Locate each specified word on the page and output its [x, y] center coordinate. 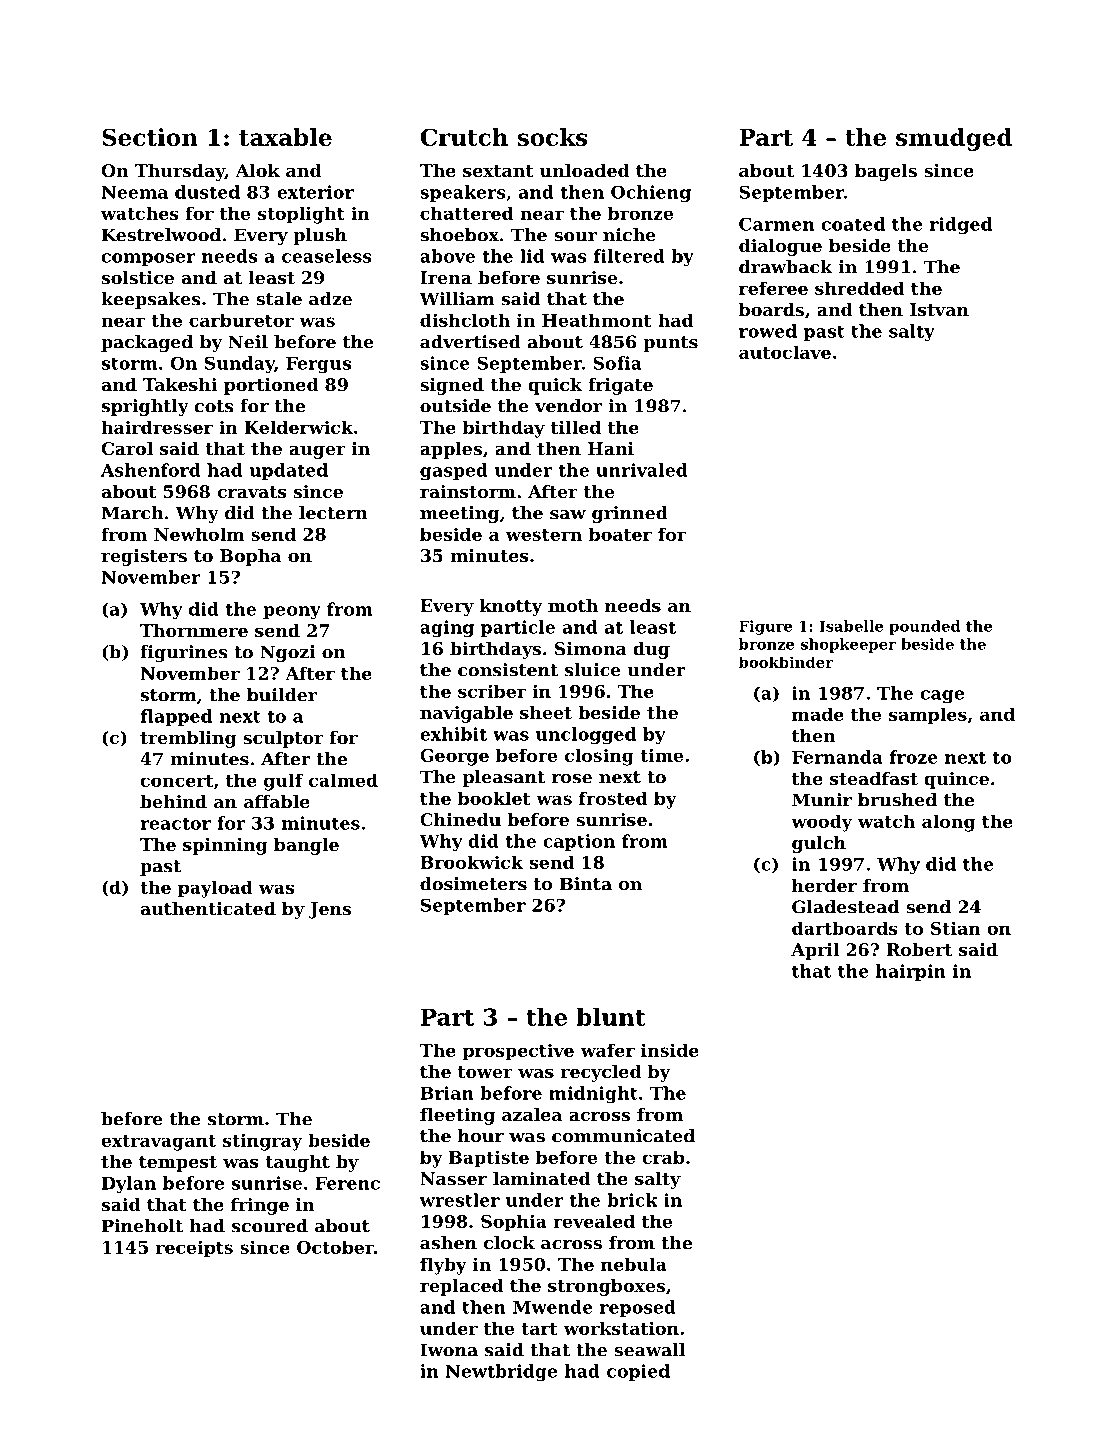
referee [773, 288]
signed [452, 386]
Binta [586, 884]
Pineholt [142, 1226]
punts [670, 344]
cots [214, 406]
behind [173, 801]
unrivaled [642, 470]
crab [663, 1157]
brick [632, 1200]
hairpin [911, 972]
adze [330, 299]
